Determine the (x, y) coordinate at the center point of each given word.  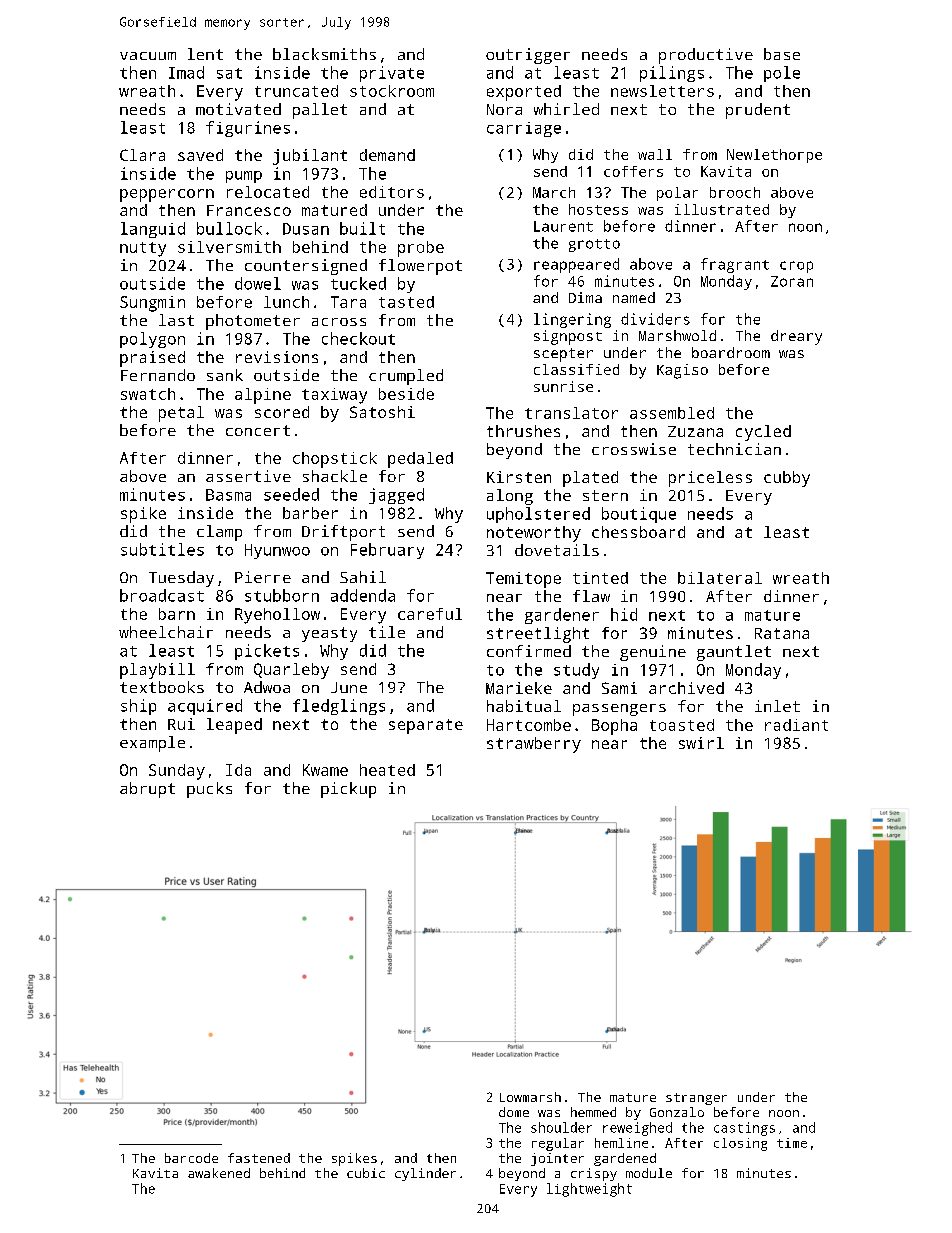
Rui (181, 724)
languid (153, 230)
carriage (524, 129)
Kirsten (519, 477)
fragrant (735, 265)
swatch (148, 394)
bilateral (720, 578)
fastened (259, 1158)
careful (430, 614)
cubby (787, 479)
